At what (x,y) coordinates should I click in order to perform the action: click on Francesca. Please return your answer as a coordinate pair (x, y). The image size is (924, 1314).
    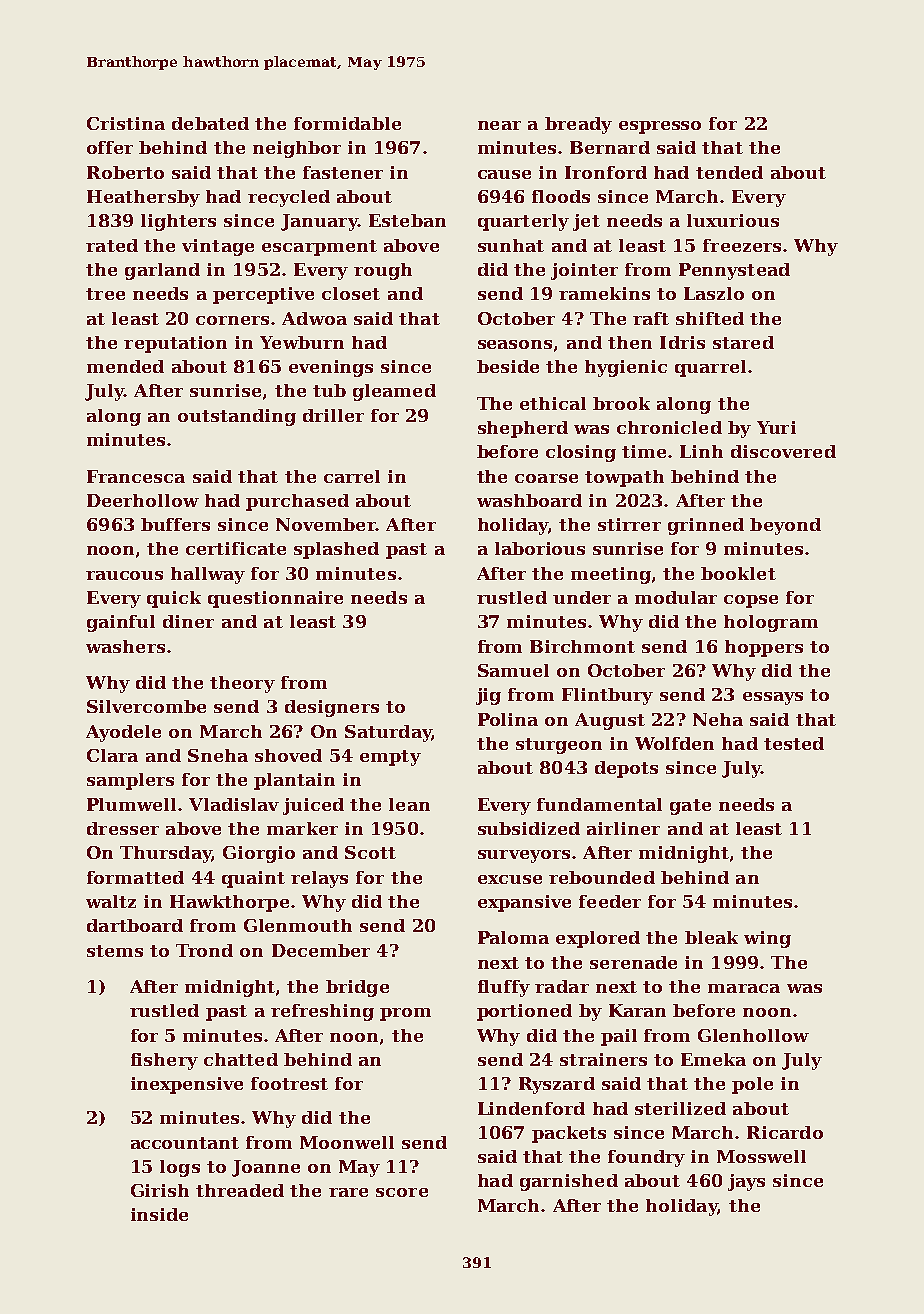
    Looking at the image, I should click on (136, 476).
